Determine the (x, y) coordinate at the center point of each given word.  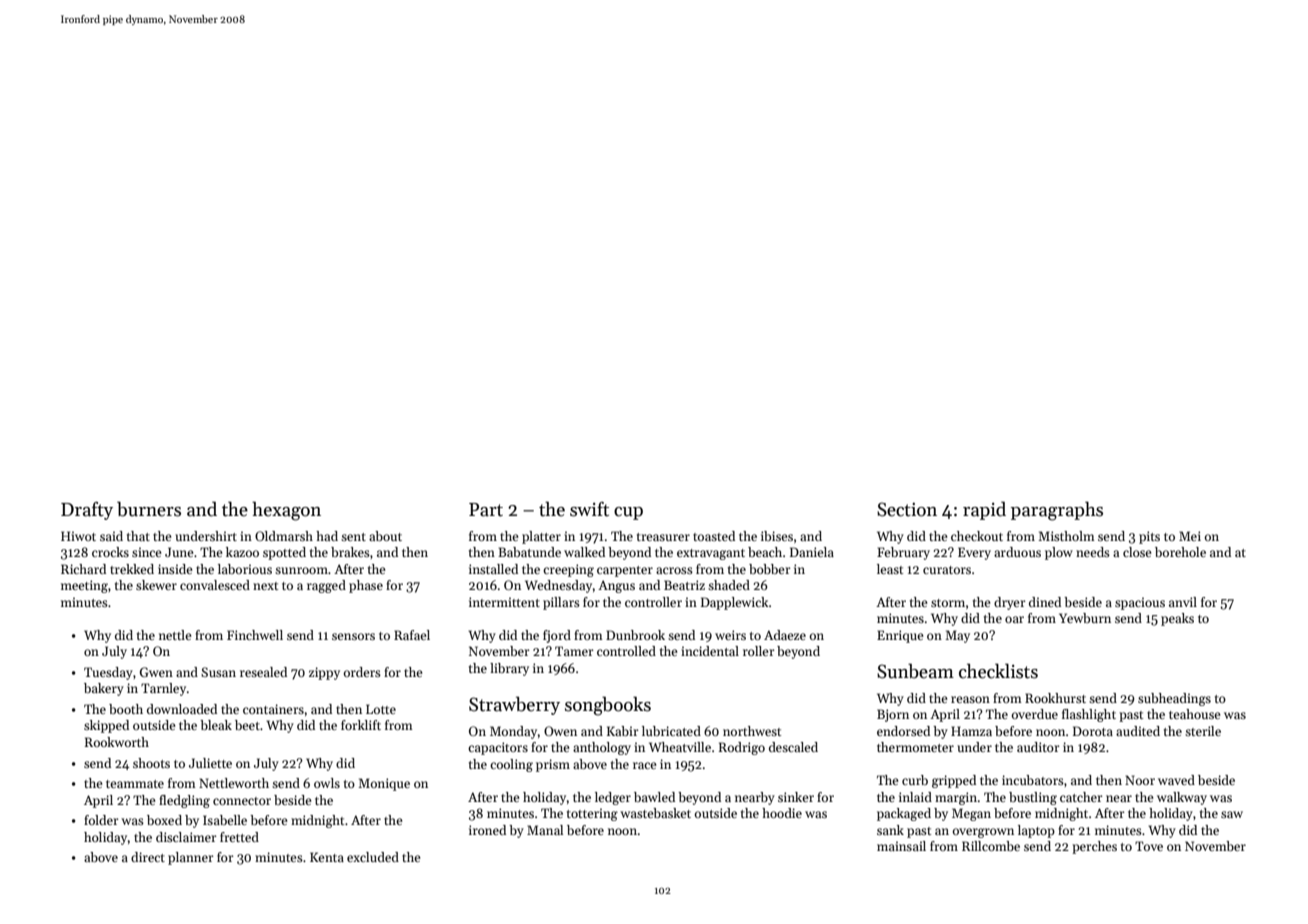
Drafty (87, 511)
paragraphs (1057, 511)
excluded (373, 857)
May (957, 636)
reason (970, 699)
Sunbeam (915, 671)
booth (126, 709)
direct (148, 857)
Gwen (156, 672)
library (509, 669)
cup (628, 513)
